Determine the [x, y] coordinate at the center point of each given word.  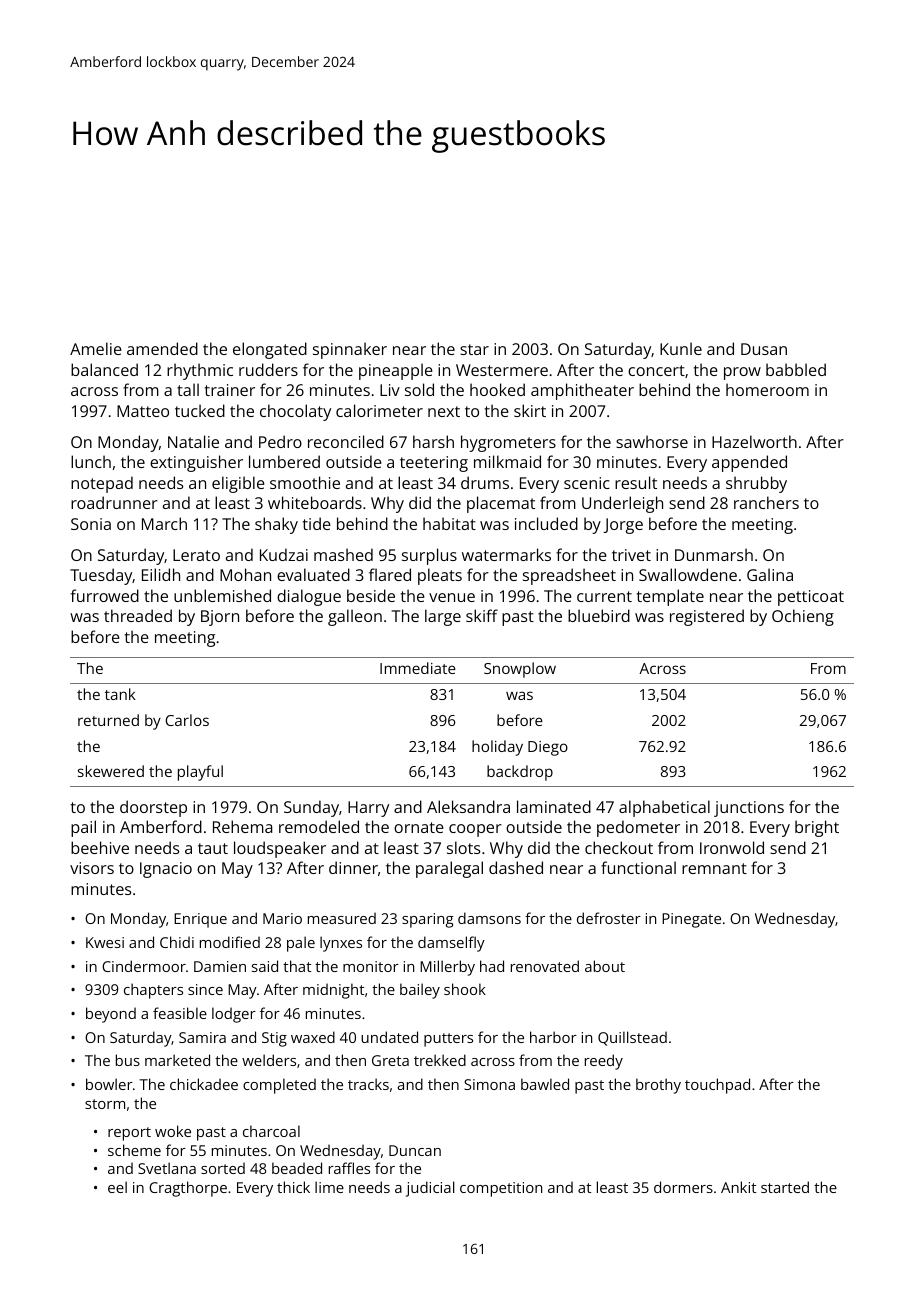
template [670, 597]
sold [419, 389]
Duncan [415, 1150]
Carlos [187, 720]
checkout [619, 847]
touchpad [717, 1086]
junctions [749, 809]
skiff [482, 615]
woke [173, 1131]
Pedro [280, 441]
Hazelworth [754, 441]
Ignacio [166, 870]
